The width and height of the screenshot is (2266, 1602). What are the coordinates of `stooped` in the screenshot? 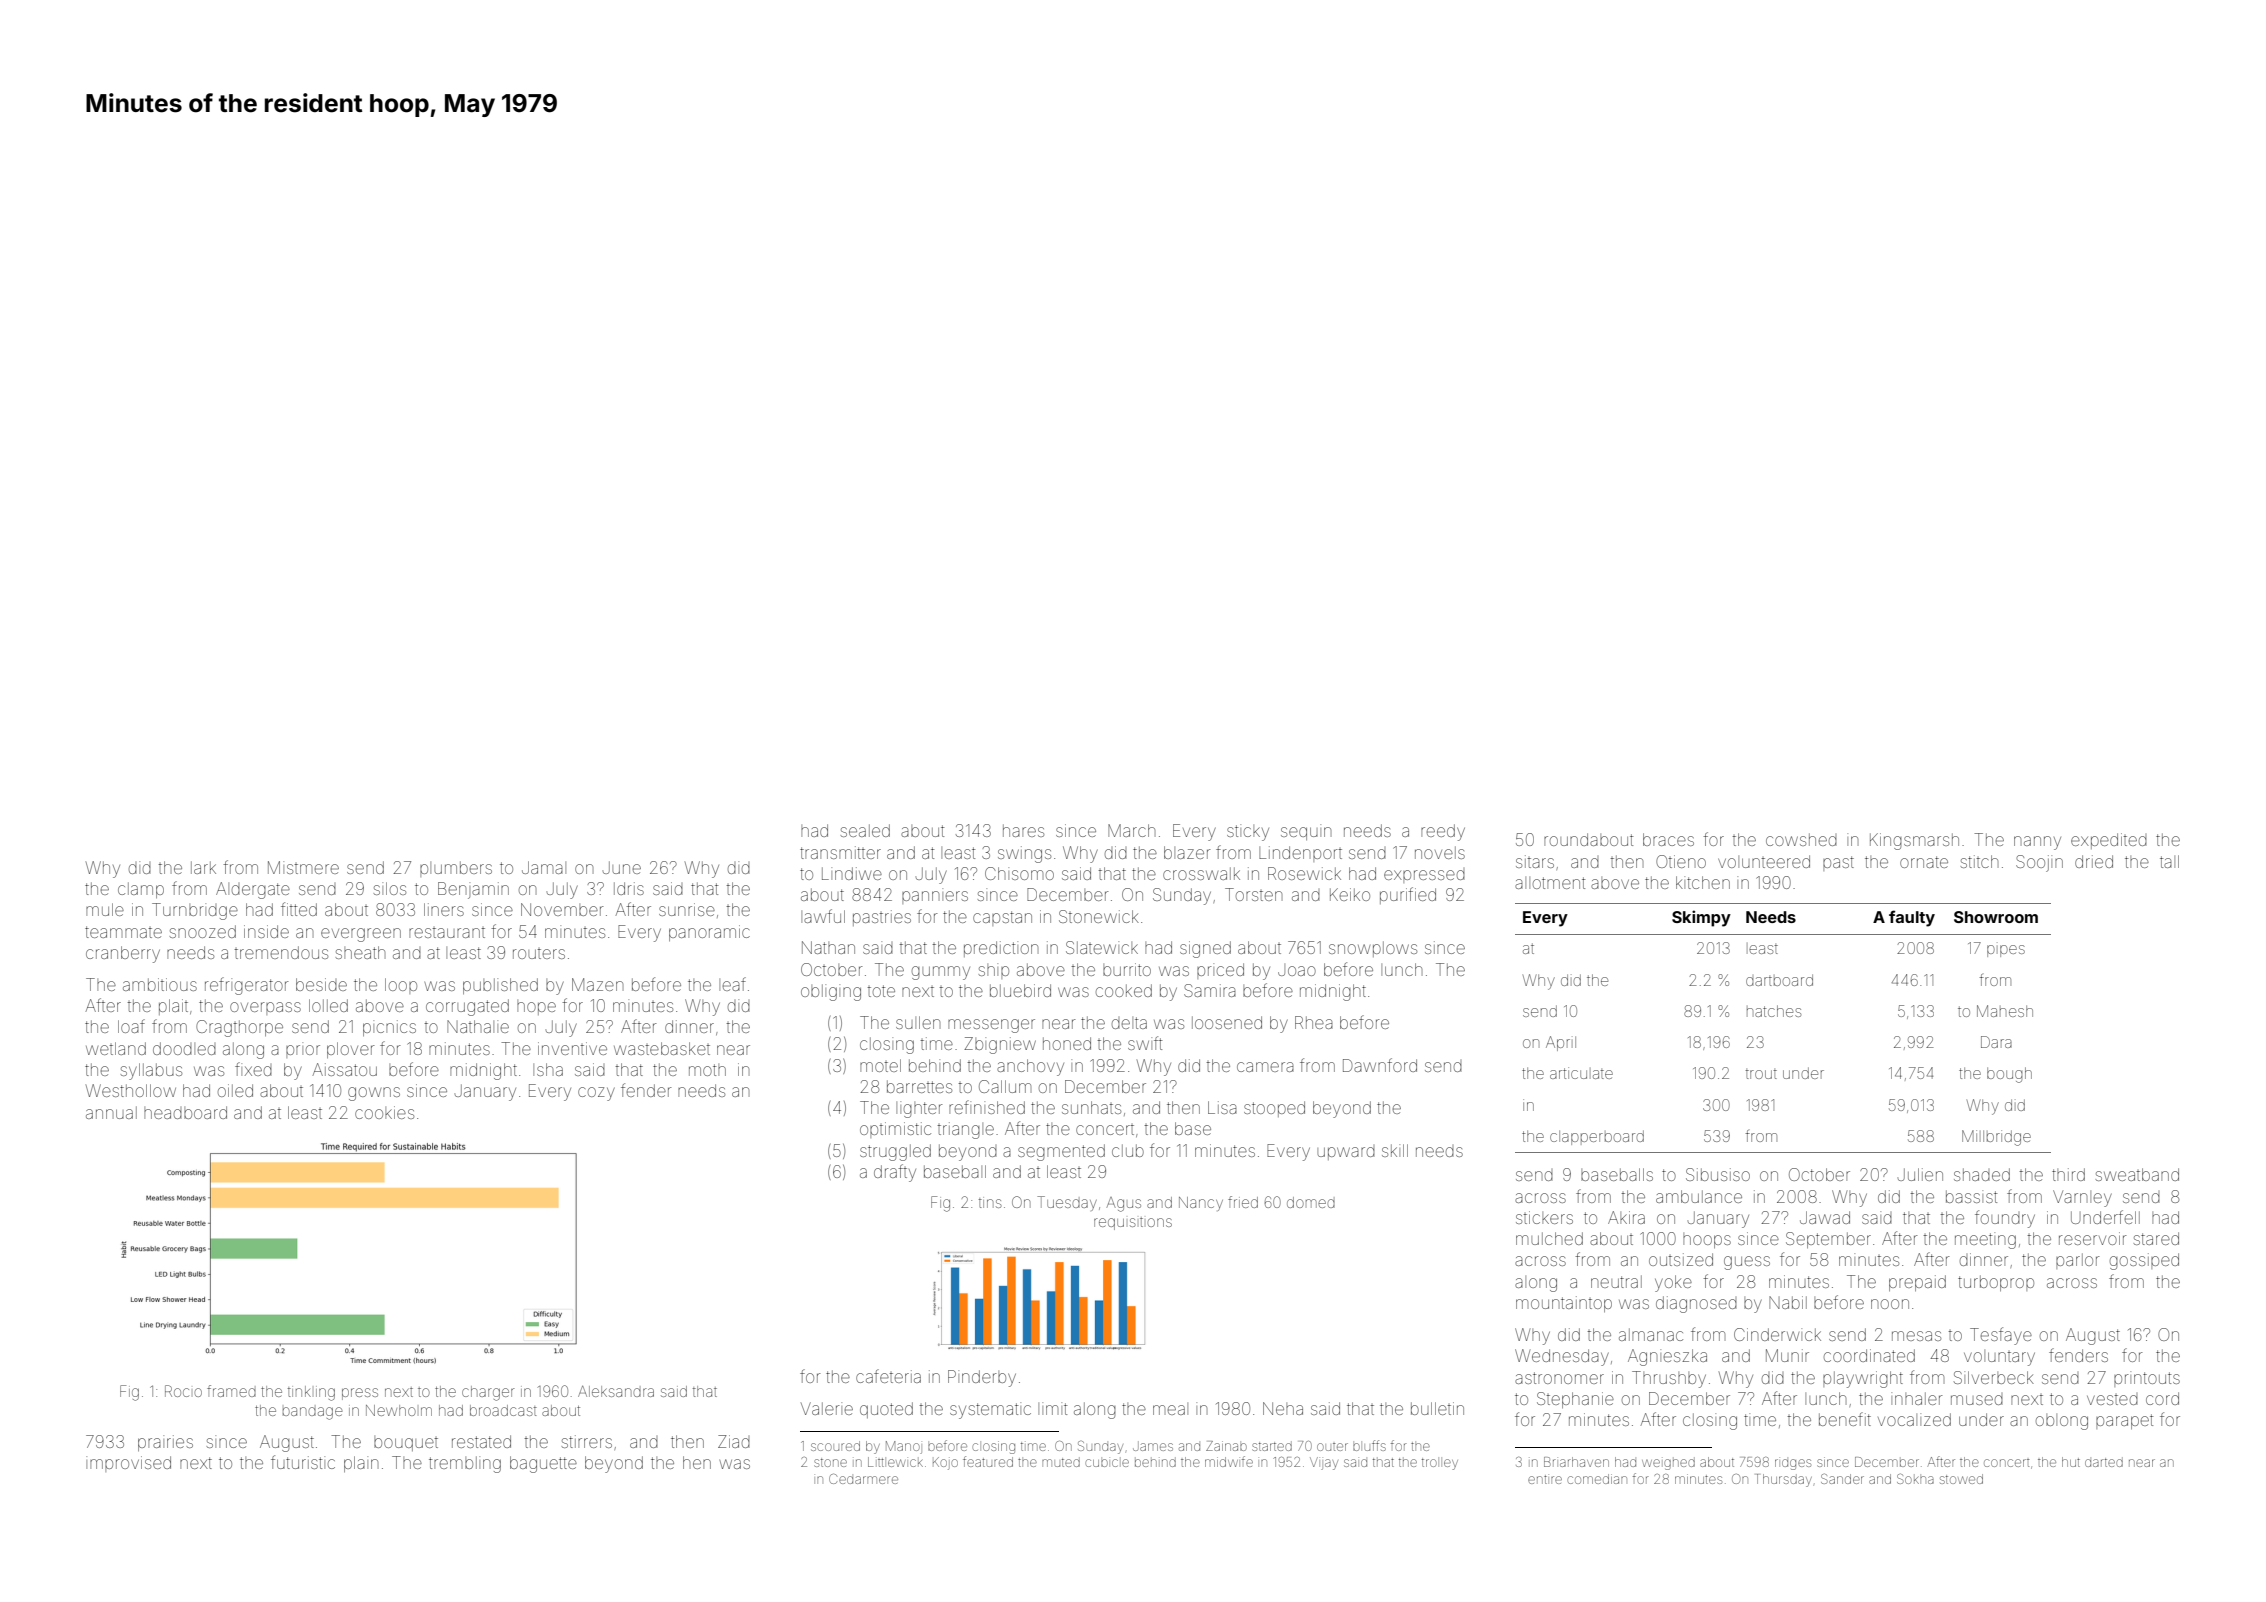 It's located at (1274, 1109).
